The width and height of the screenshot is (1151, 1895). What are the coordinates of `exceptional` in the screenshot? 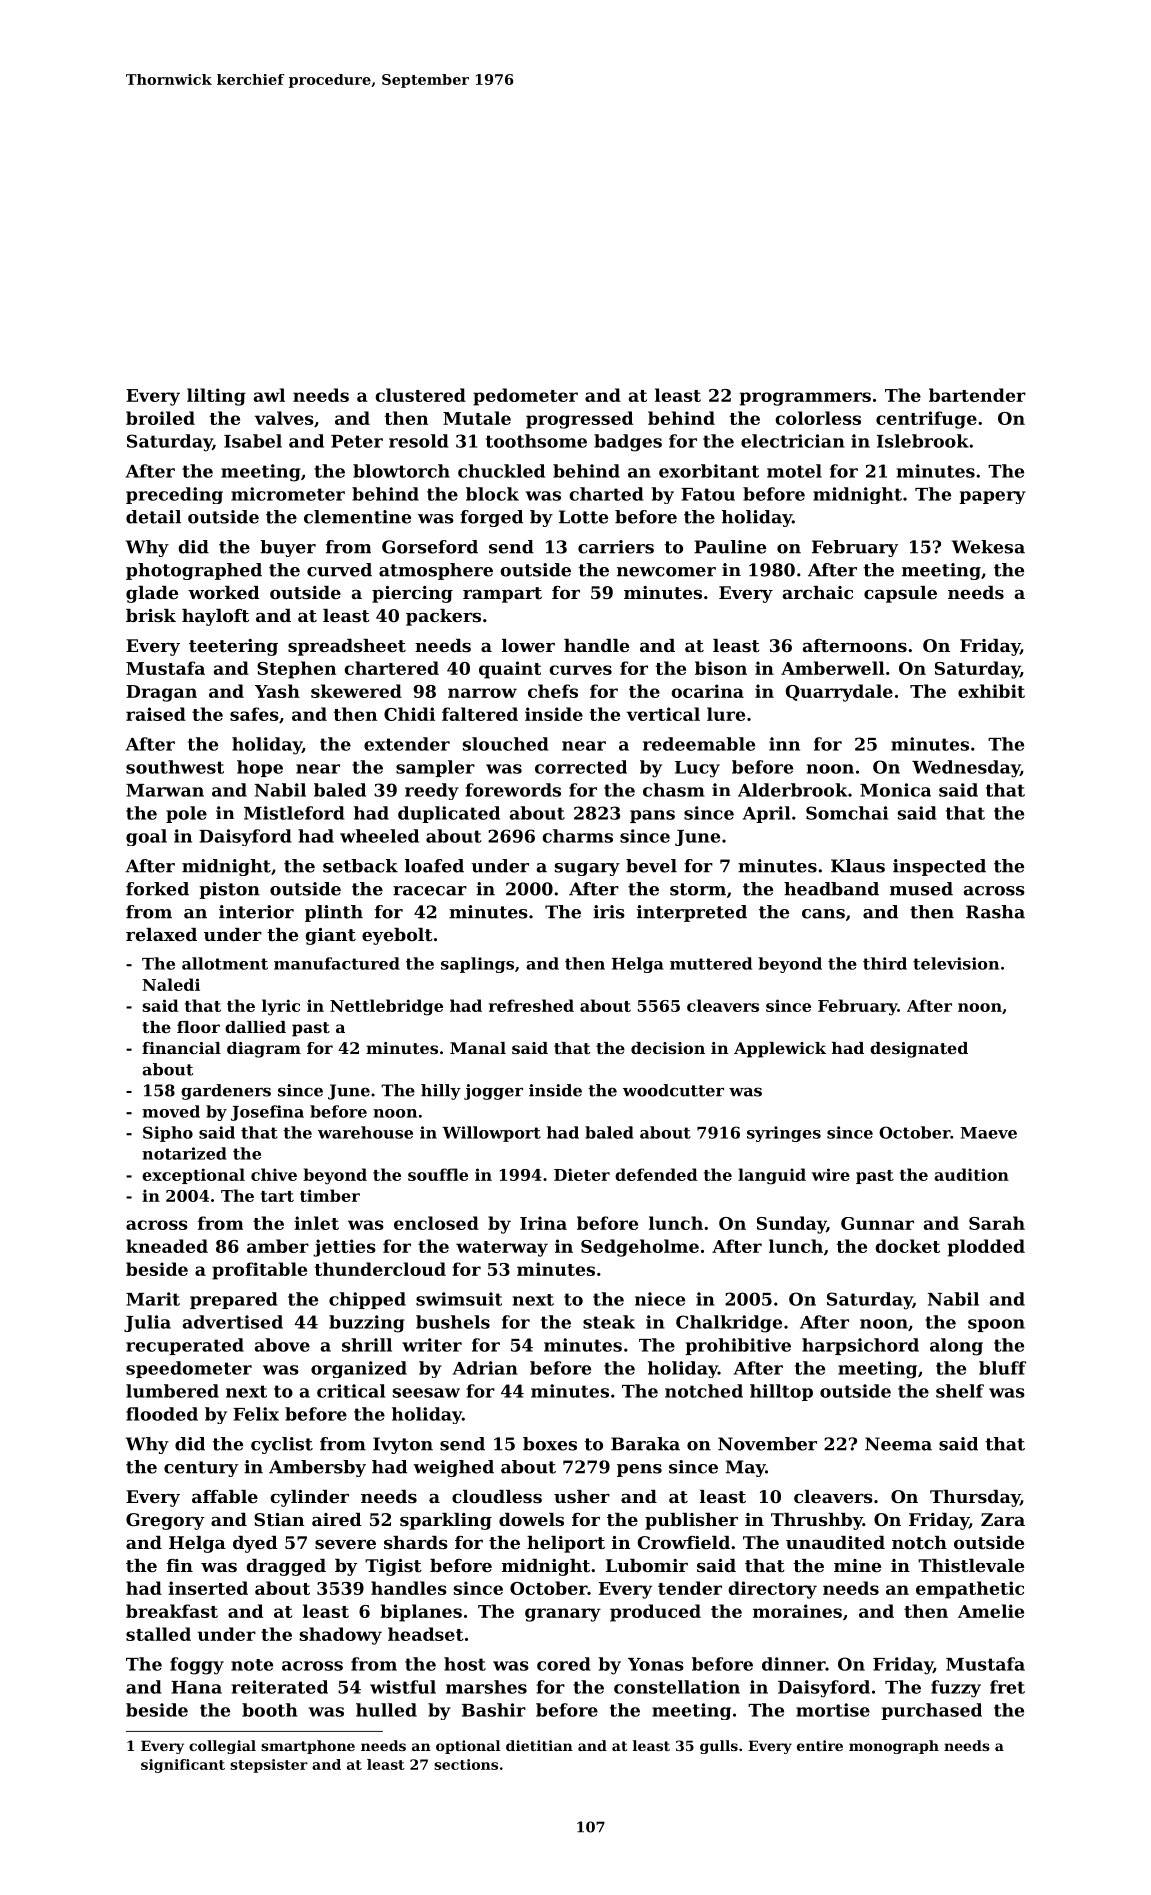 It's located at (193, 1176).
